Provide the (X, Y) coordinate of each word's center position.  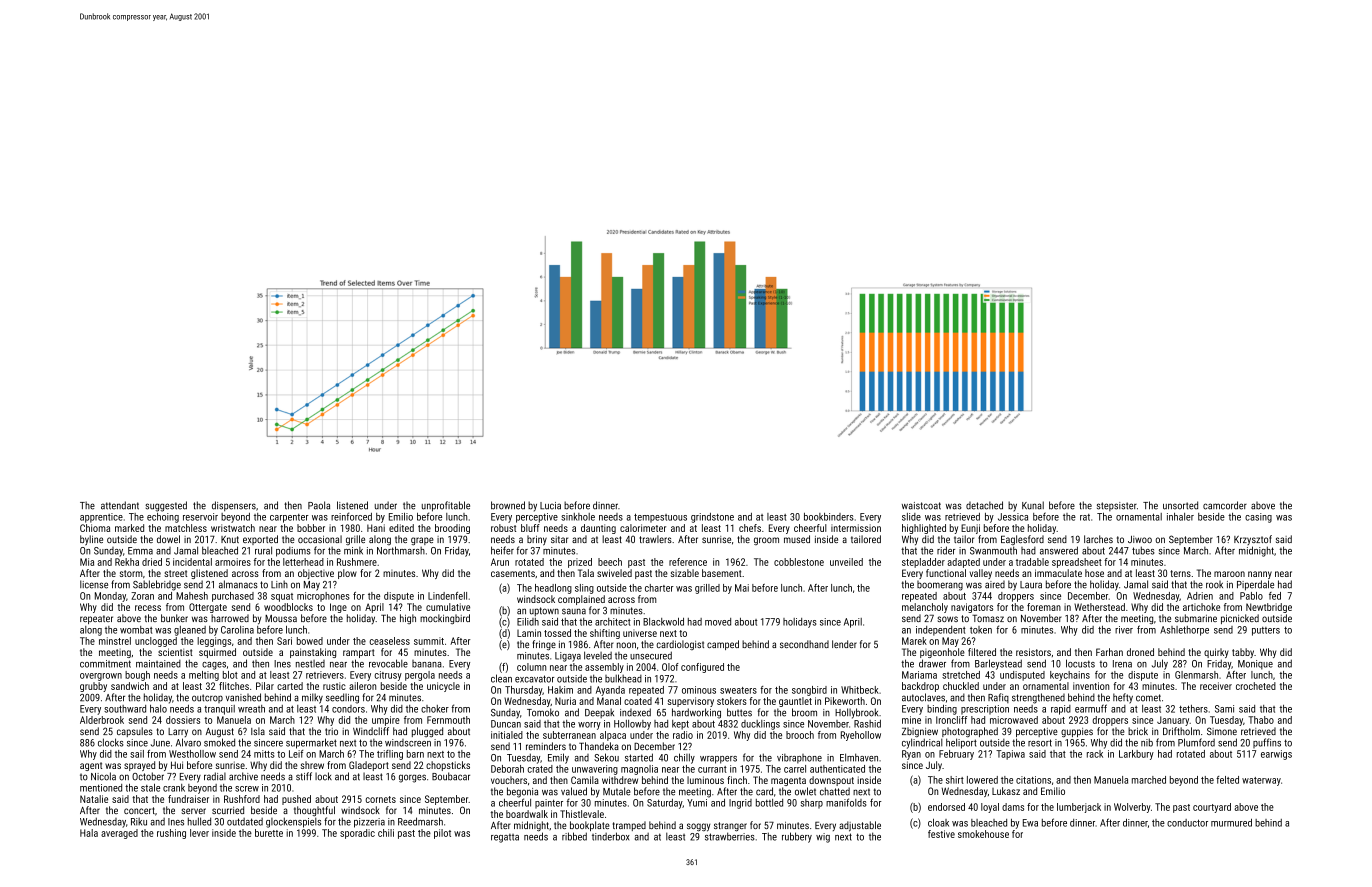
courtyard (1212, 808)
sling (584, 589)
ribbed (574, 836)
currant (712, 769)
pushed (296, 800)
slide (911, 517)
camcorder (1225, 505)
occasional (320, 539)
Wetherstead (1099, 607)
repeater (96, 619)
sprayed (139, 766)
